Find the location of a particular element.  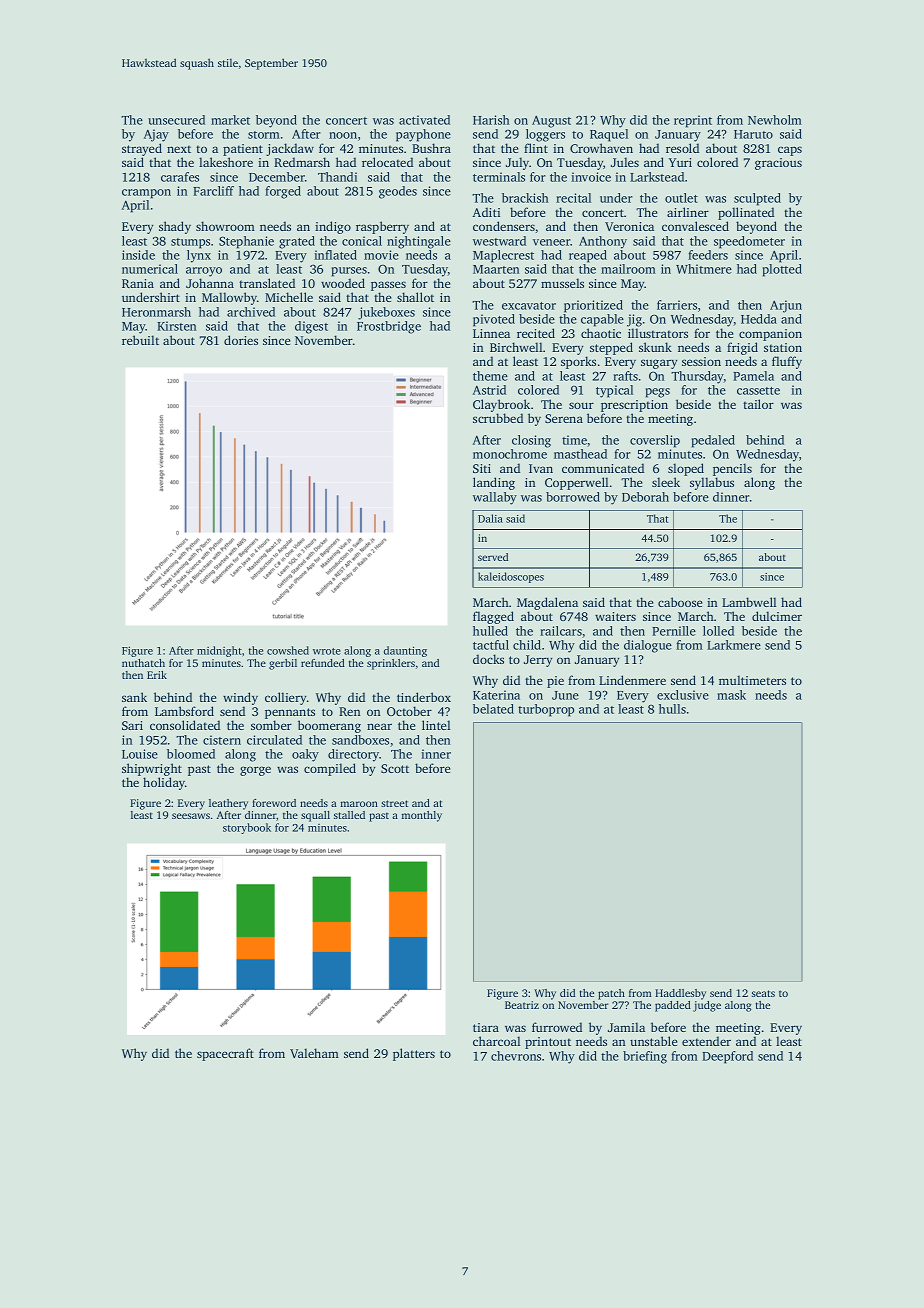

terminals is located at coordinates (499, 177).
